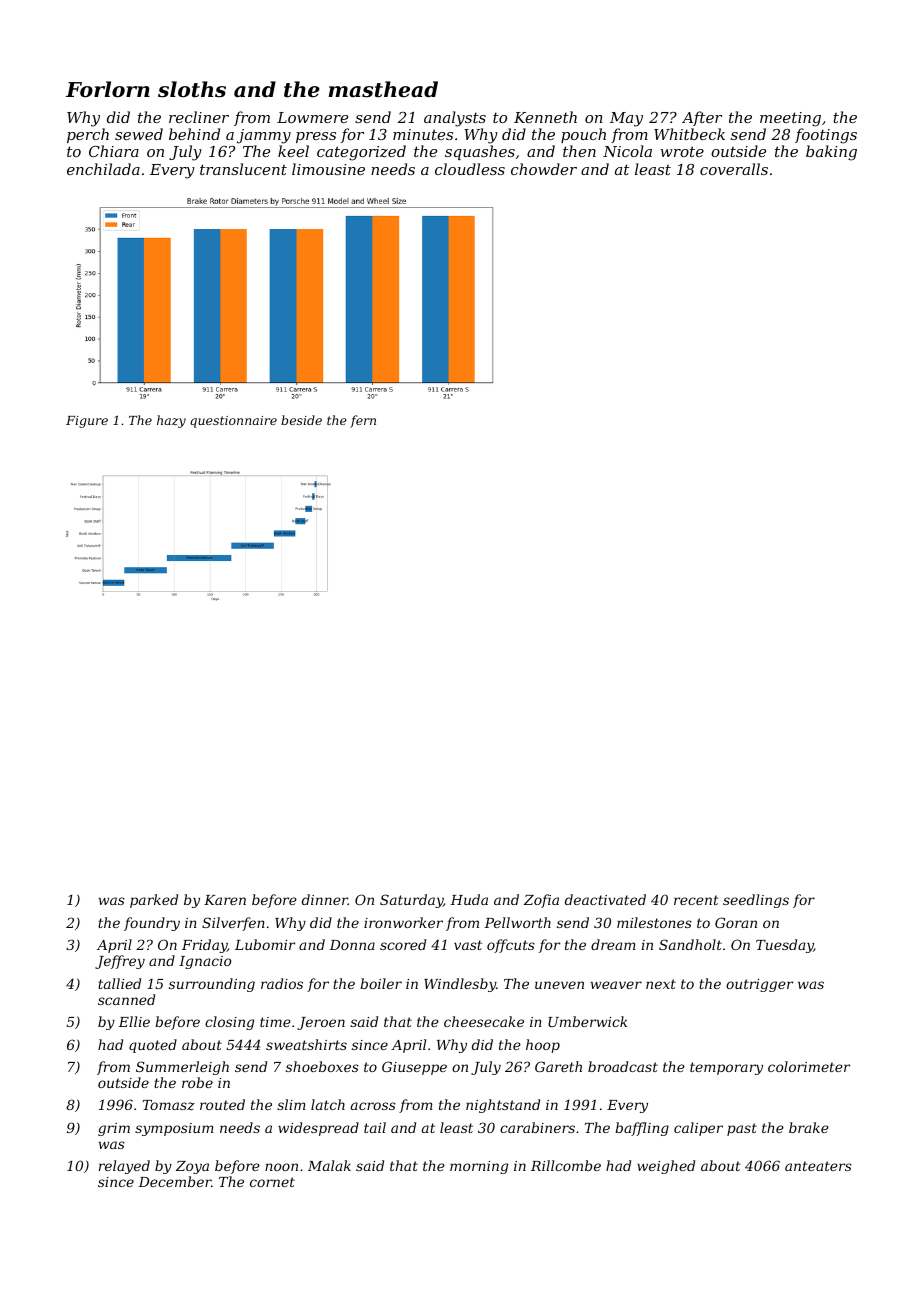 This document has width=924, height=1308. I want to click on Goran, so click(736, 922).
